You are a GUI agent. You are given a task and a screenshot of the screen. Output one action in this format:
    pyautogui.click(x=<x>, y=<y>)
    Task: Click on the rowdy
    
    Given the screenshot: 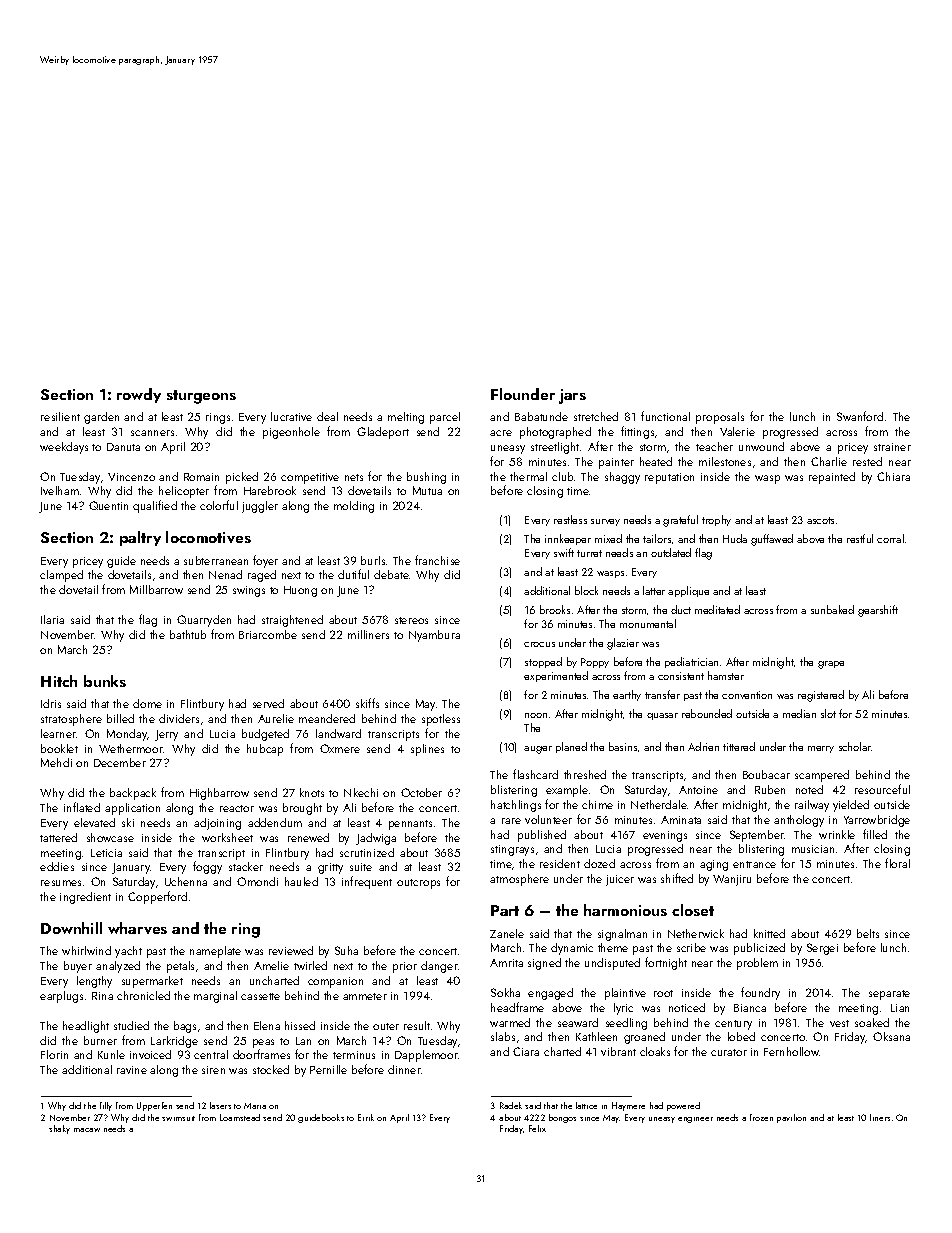 What is the action you would take?
    pyautogui.click(x=139, y=395)
